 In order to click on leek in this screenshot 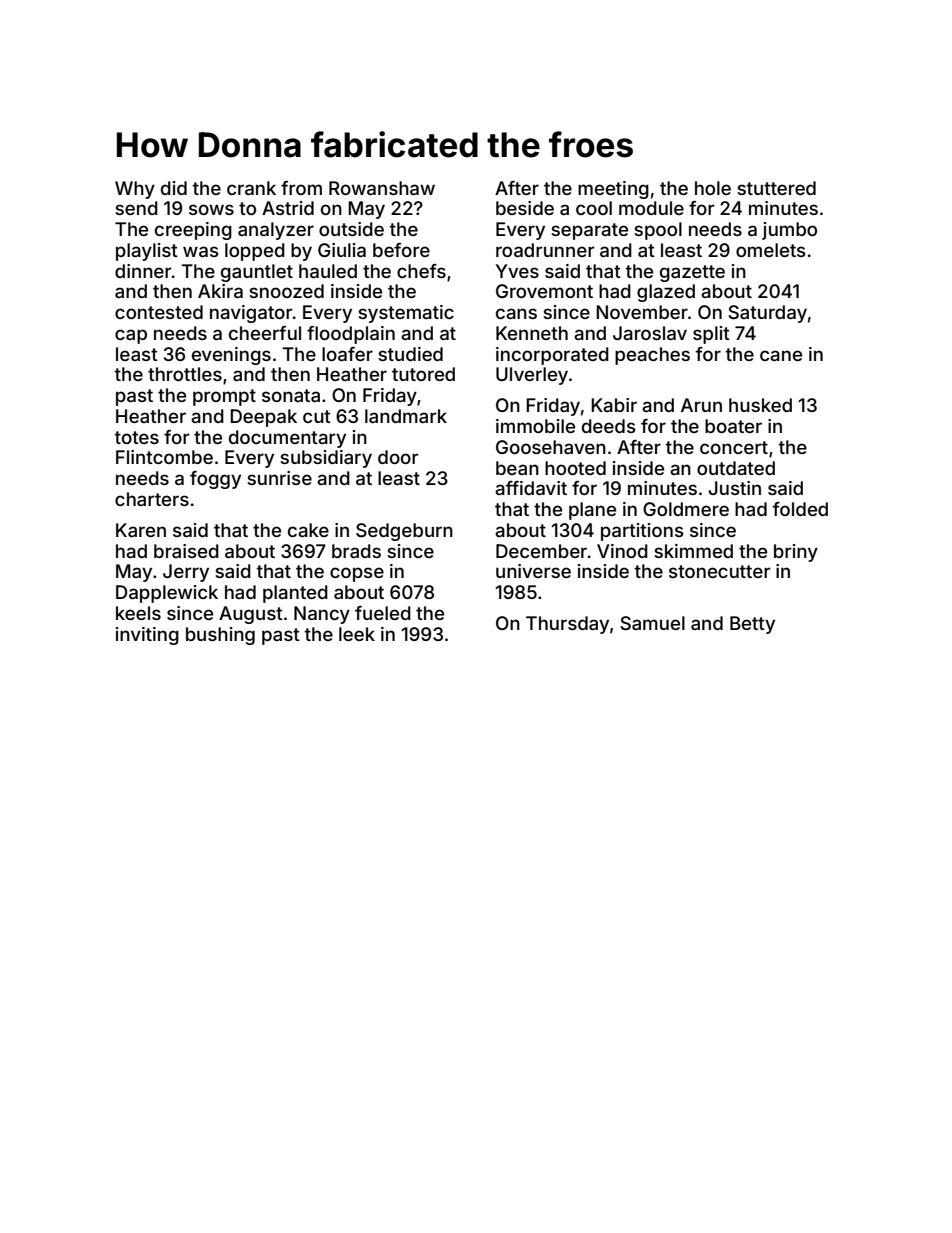, I will do `click(357, 634)`.
